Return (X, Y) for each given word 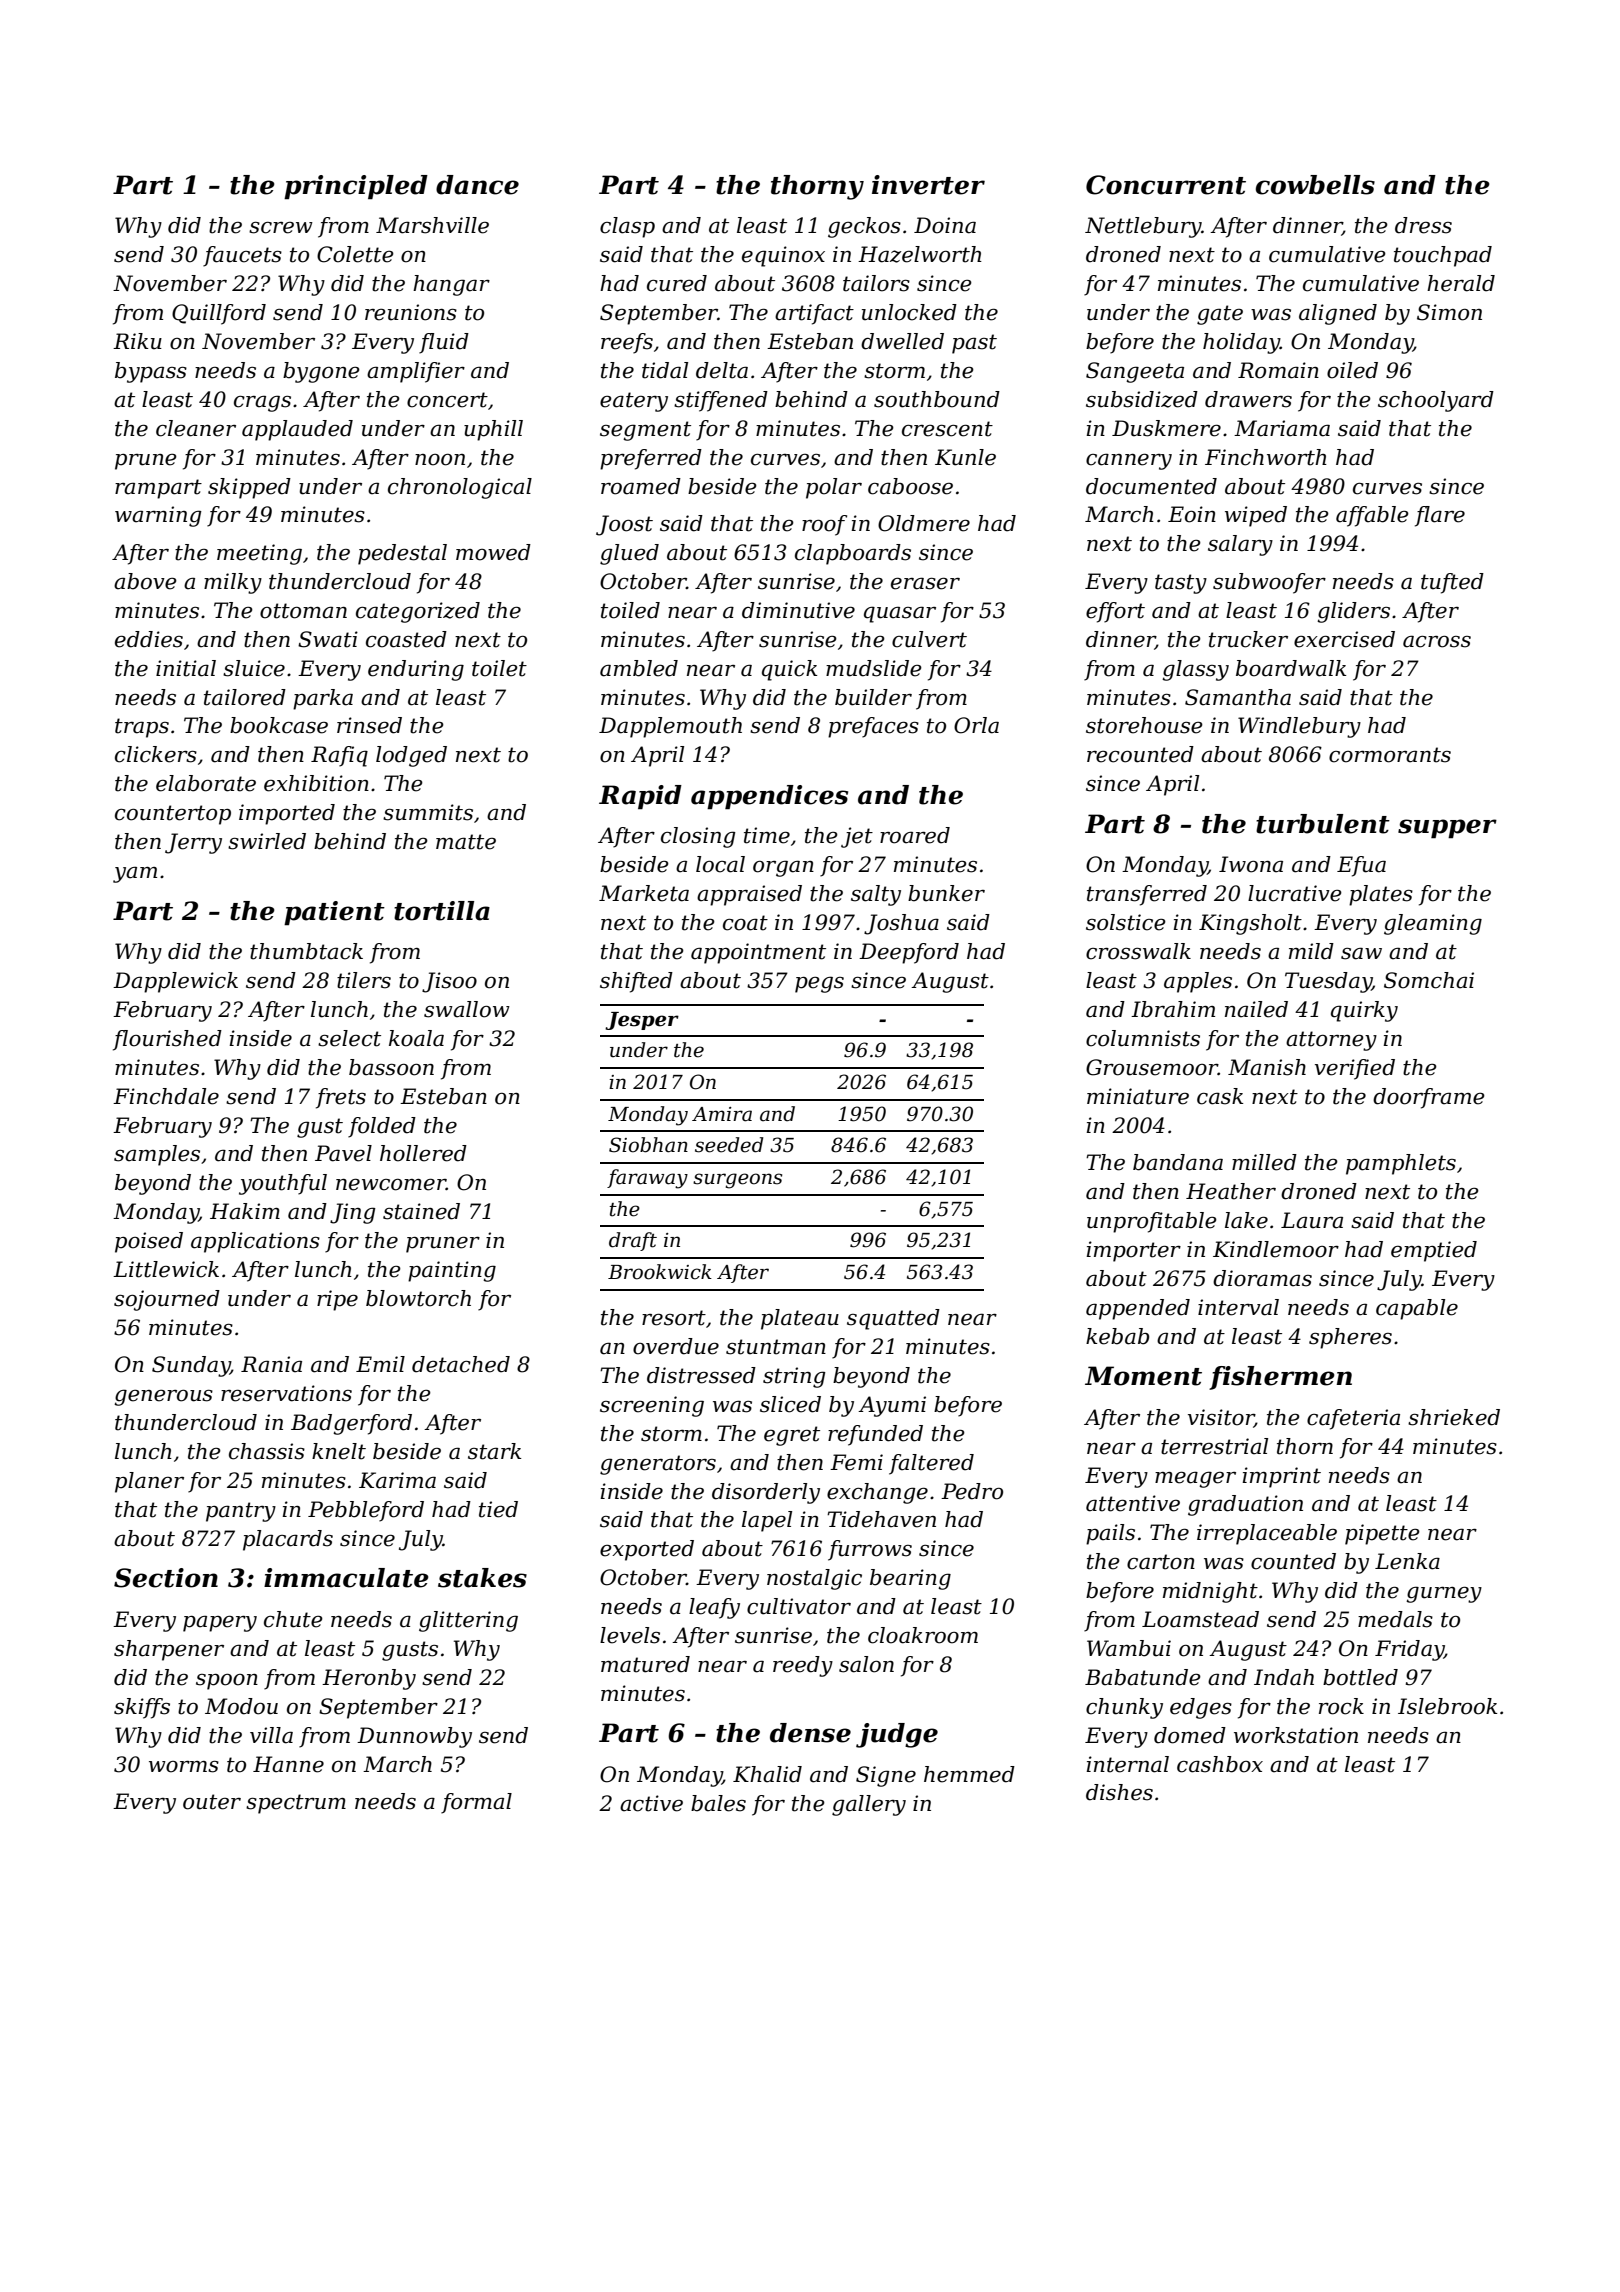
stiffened (721, 401)
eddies (149, 639)
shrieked (1454, 1417)
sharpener (169, 1650)
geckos (864, 227)
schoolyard (1436, 401)
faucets (242, 256)
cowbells (1315, 185)
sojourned (167, 1300)
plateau (800, 1319)
